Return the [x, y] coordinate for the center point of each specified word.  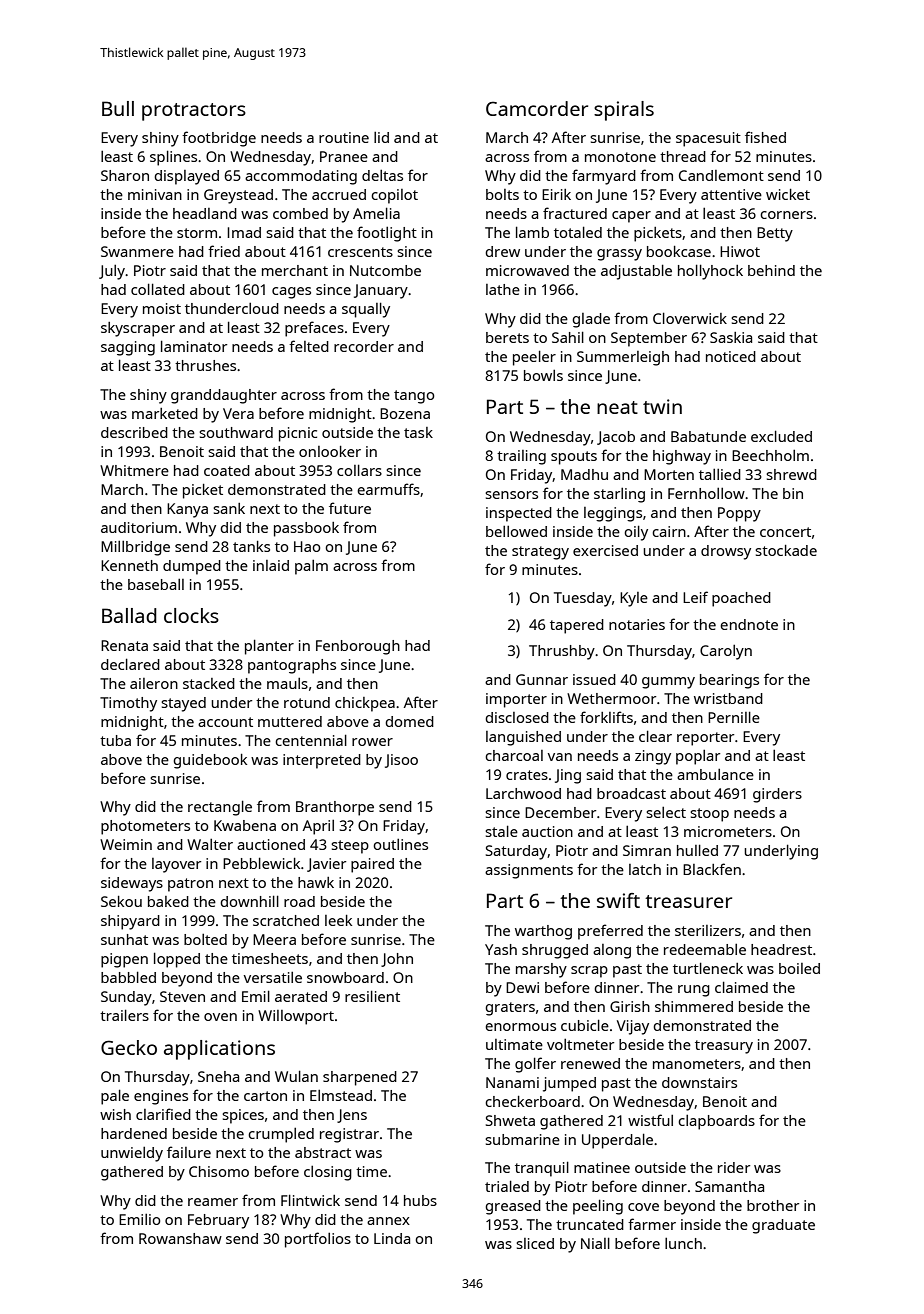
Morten [669, 474]
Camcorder [537, 108]
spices [243, 1116]
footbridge [219, 139]
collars [359, 470]
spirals [624, 111]
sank [229, 508]
